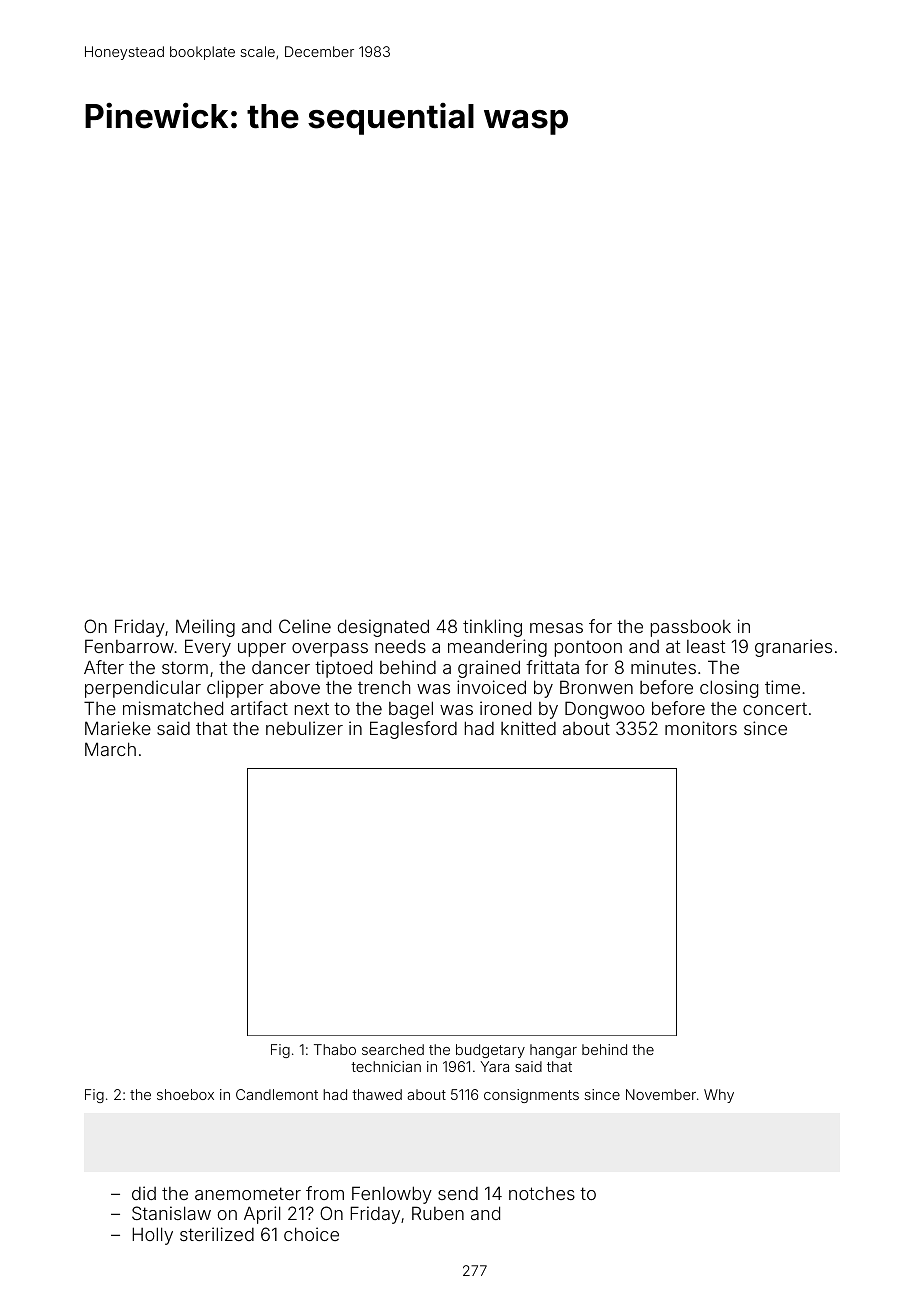 The height and width of the screenshot is (1308, 924). I want to click on Thabo, so click(335, 1049).
